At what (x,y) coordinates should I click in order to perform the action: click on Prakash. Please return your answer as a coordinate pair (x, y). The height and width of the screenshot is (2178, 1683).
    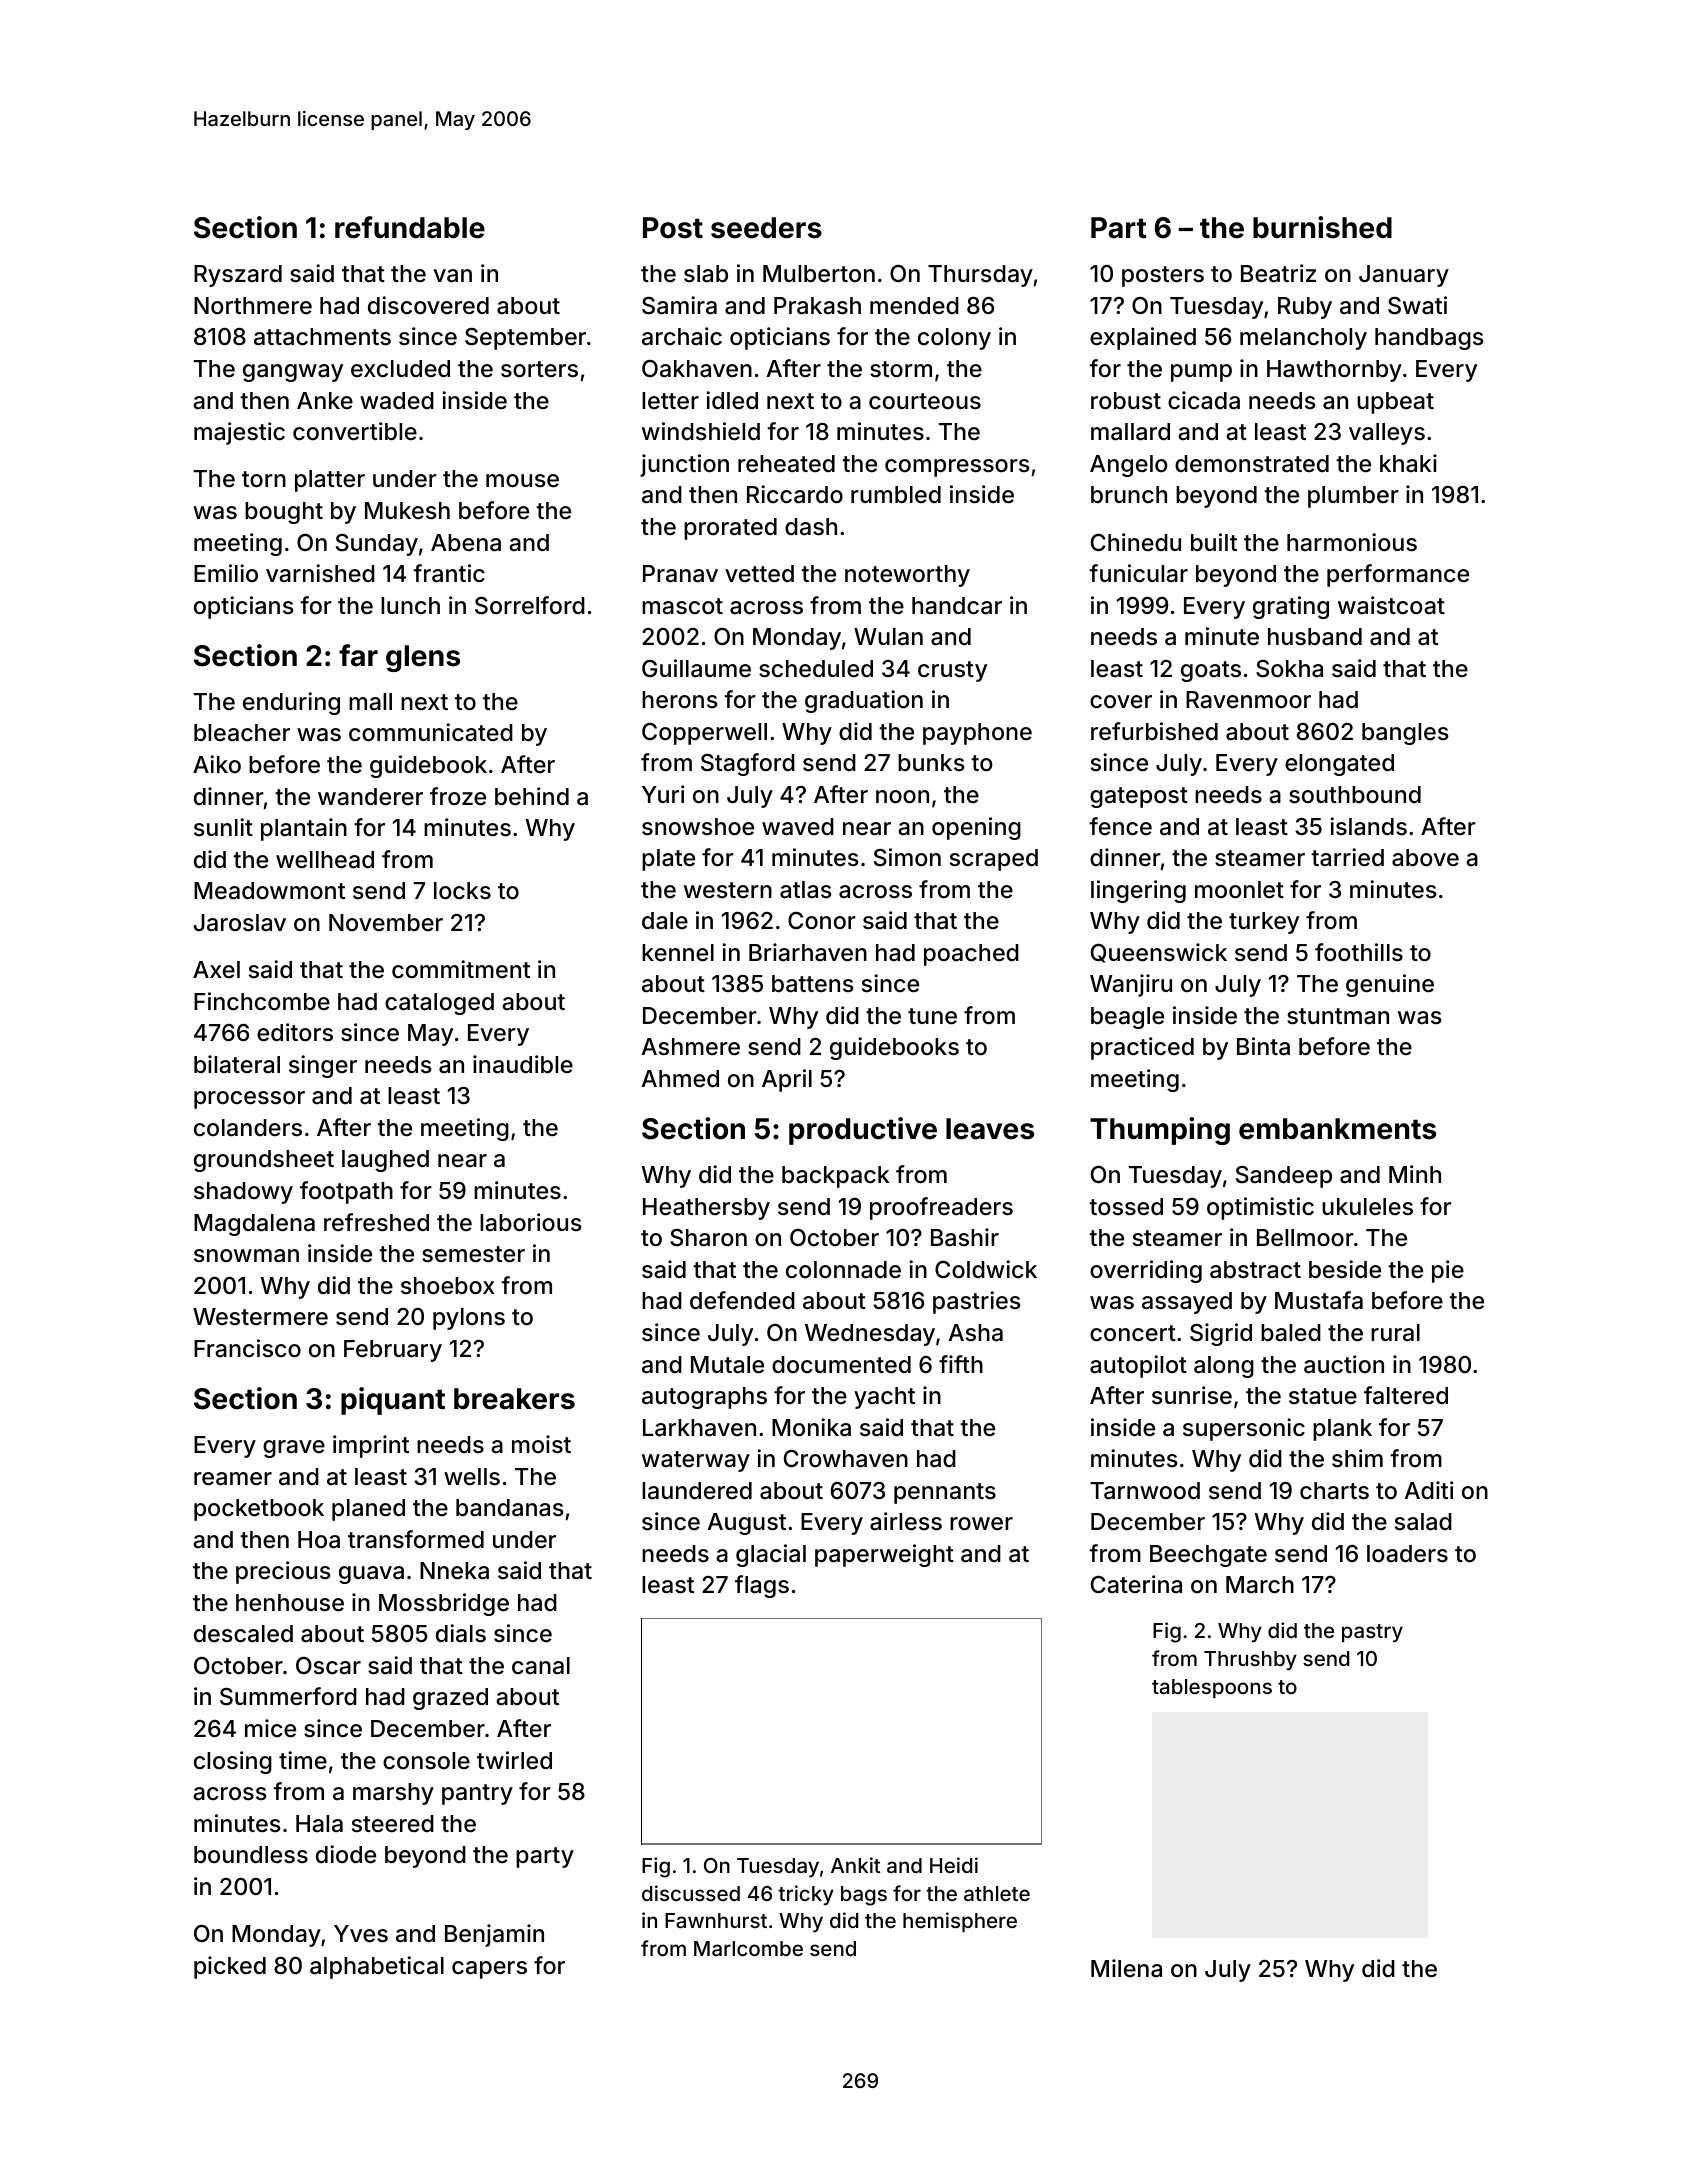
    Looking at the image, I should click on (817, 306).
